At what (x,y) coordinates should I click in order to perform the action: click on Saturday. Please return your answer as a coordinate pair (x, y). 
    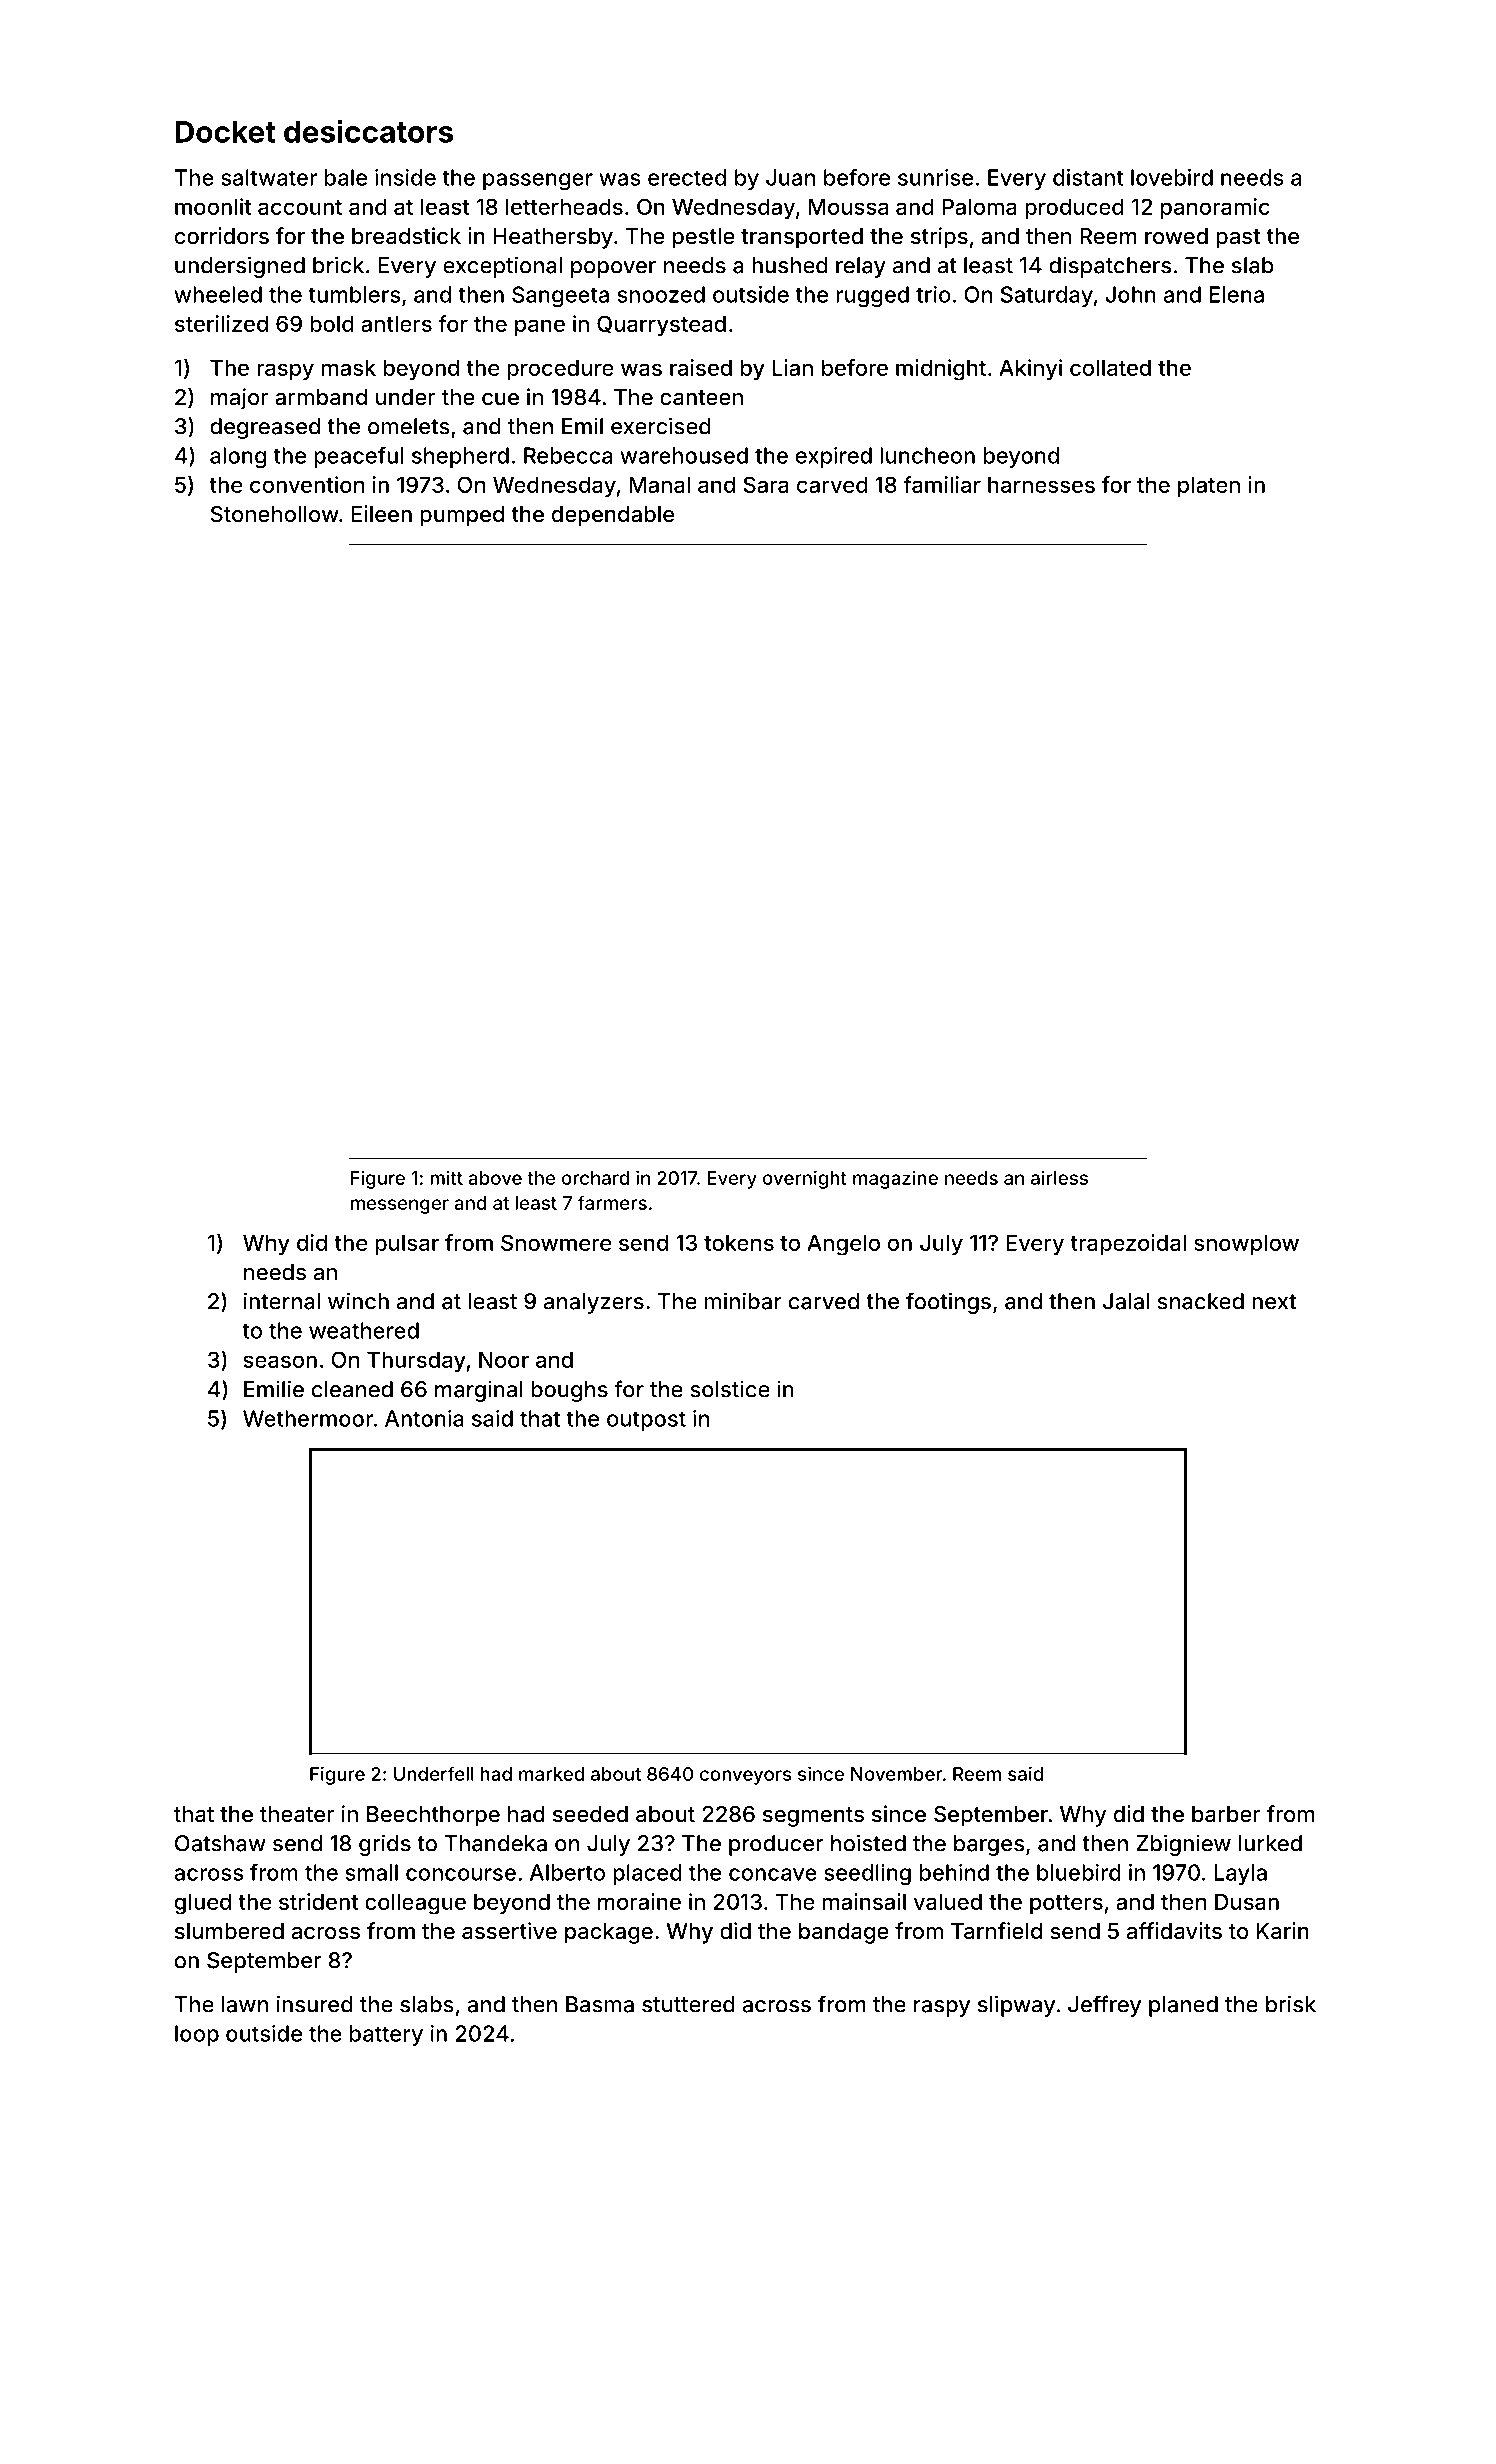
    Looking at the image, I should click on (1046, 296).
